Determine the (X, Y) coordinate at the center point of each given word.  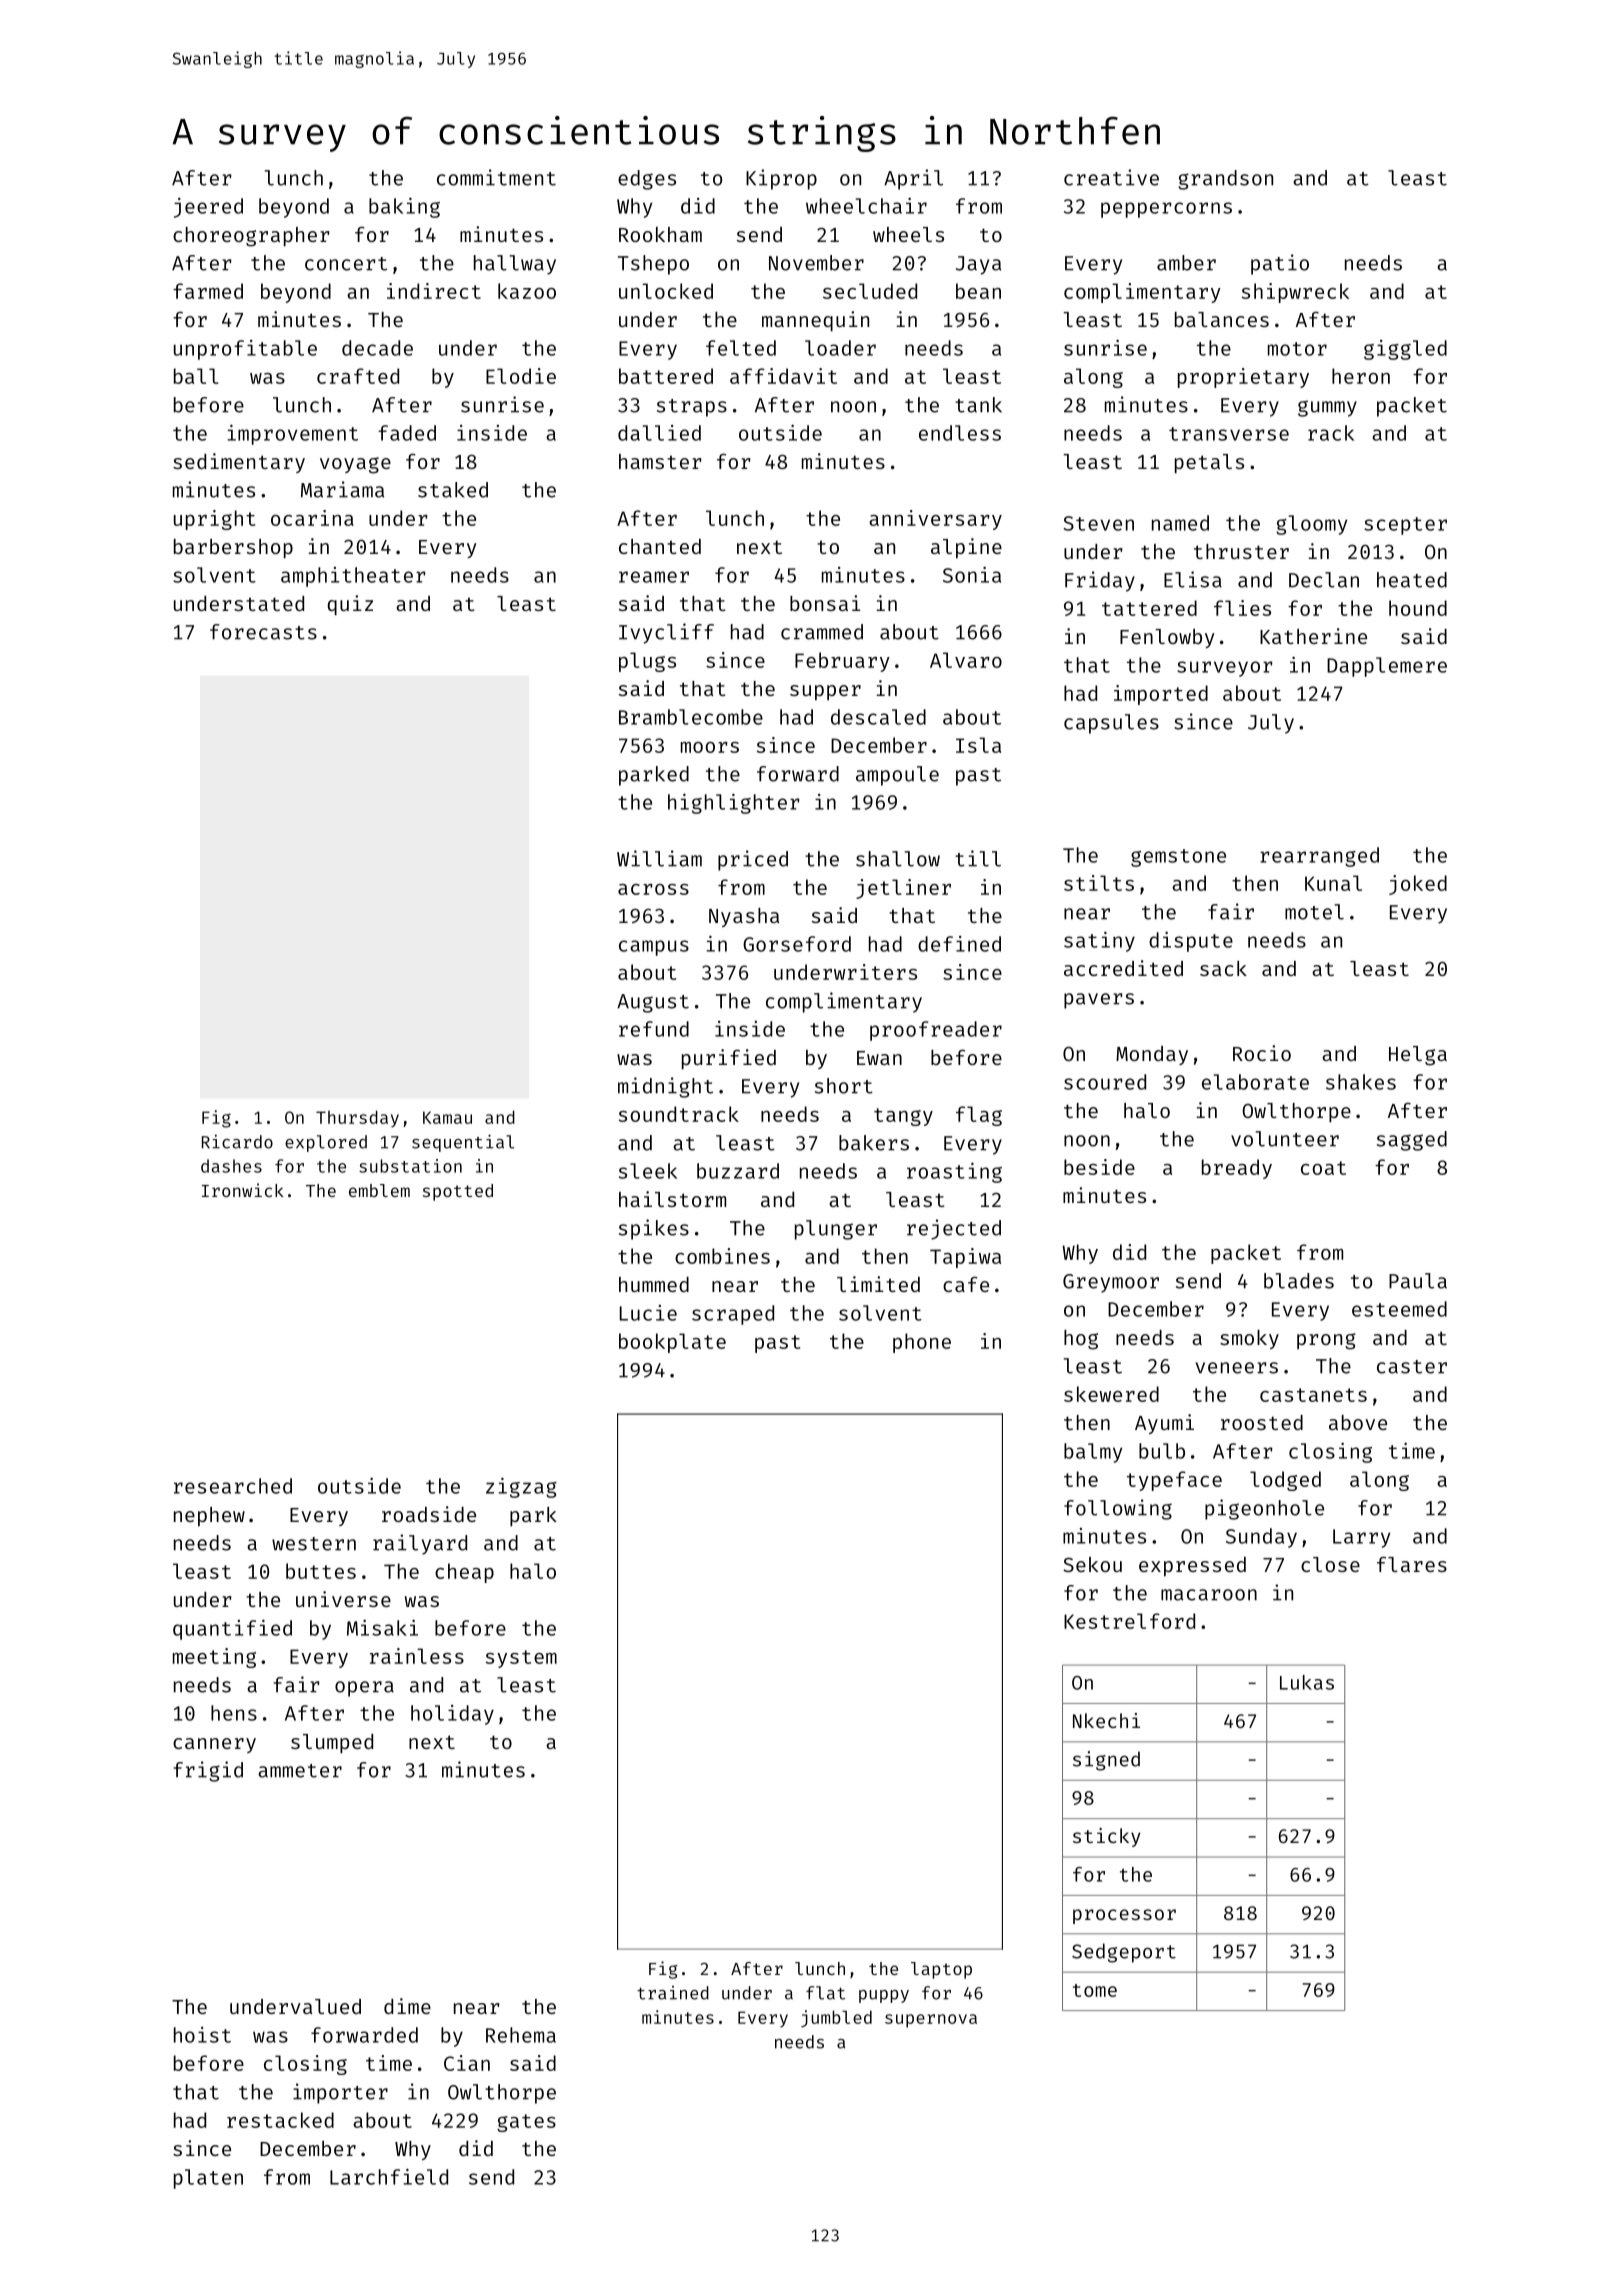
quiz (350, 605)
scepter (1405, 526)
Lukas (1307, 1682)
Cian (467, 2063)
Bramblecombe (691, 717)
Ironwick (243, 1190)
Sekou (1092, 1564)
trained (673, 1993)
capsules (1111, 724)
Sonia (972, 575)
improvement (293, 435)
